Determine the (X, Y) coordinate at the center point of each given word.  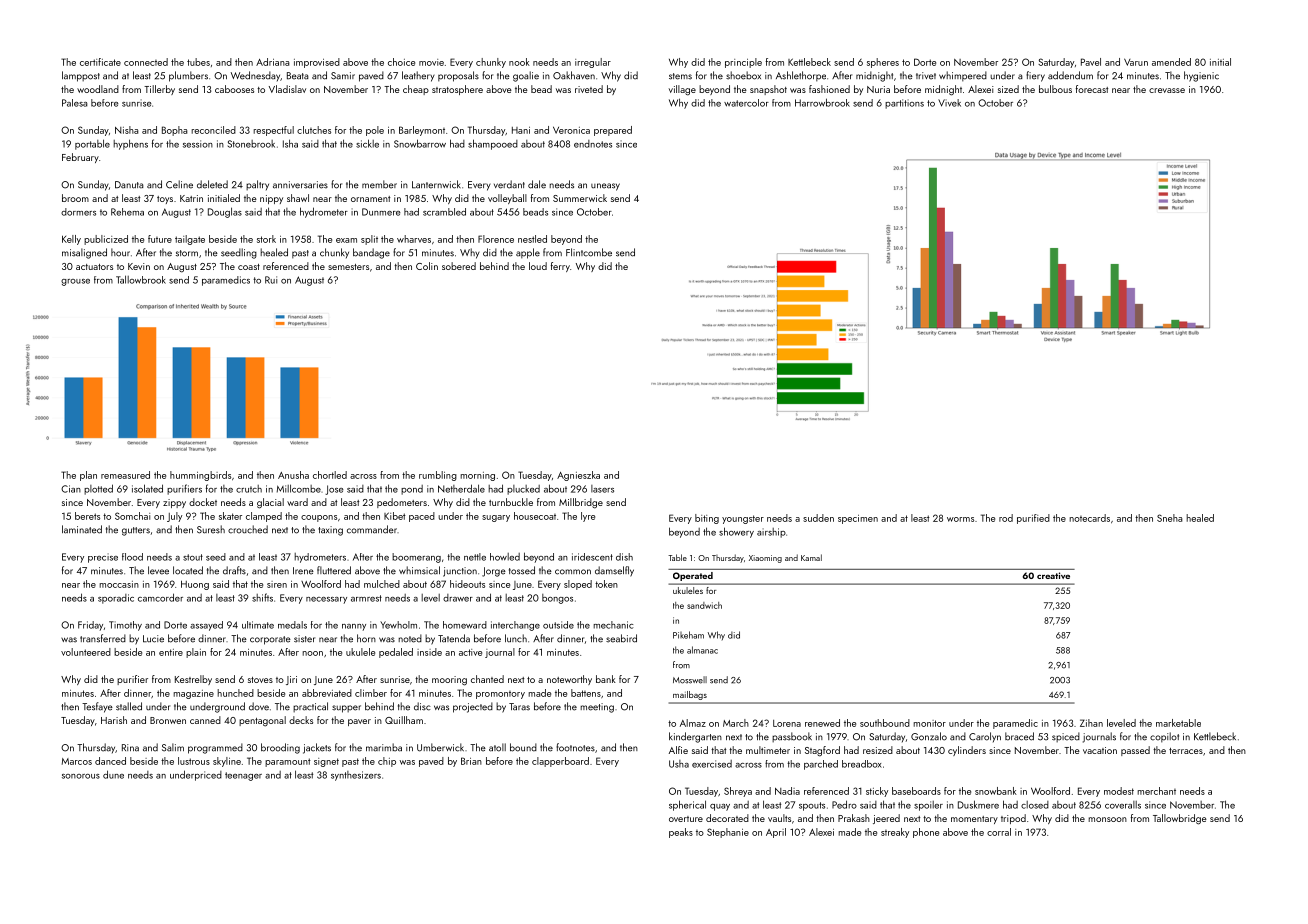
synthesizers (356, 776)
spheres (883, 63)
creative (1053, 575)
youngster (743, 519)
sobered (459, 266)
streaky (895, 833)
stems (680, 76)
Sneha (1170, 518)
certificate (100, 62)
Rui (271, 280)
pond (412, 490)
